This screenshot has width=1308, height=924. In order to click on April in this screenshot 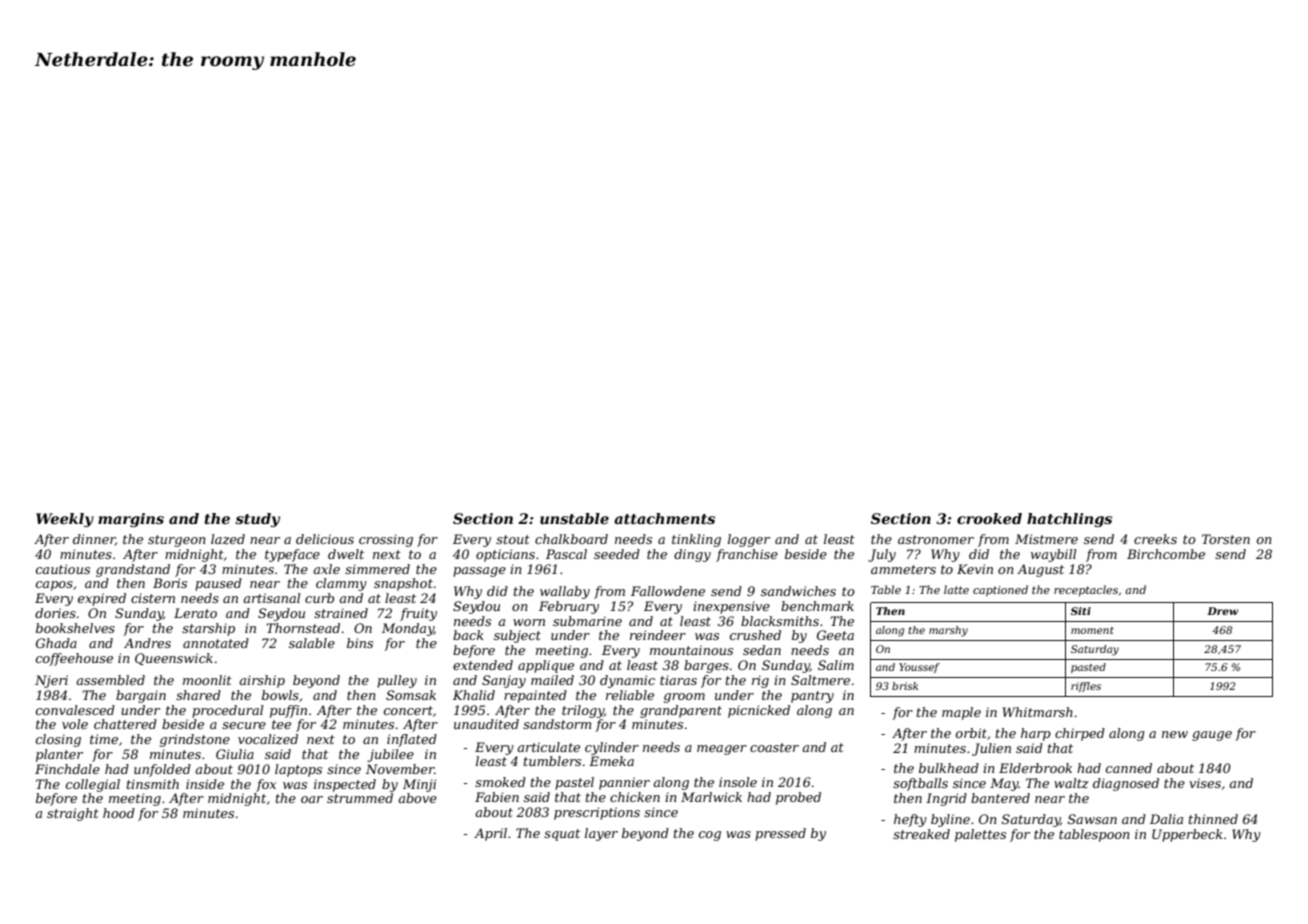, I will do `click(490, 834)`.
